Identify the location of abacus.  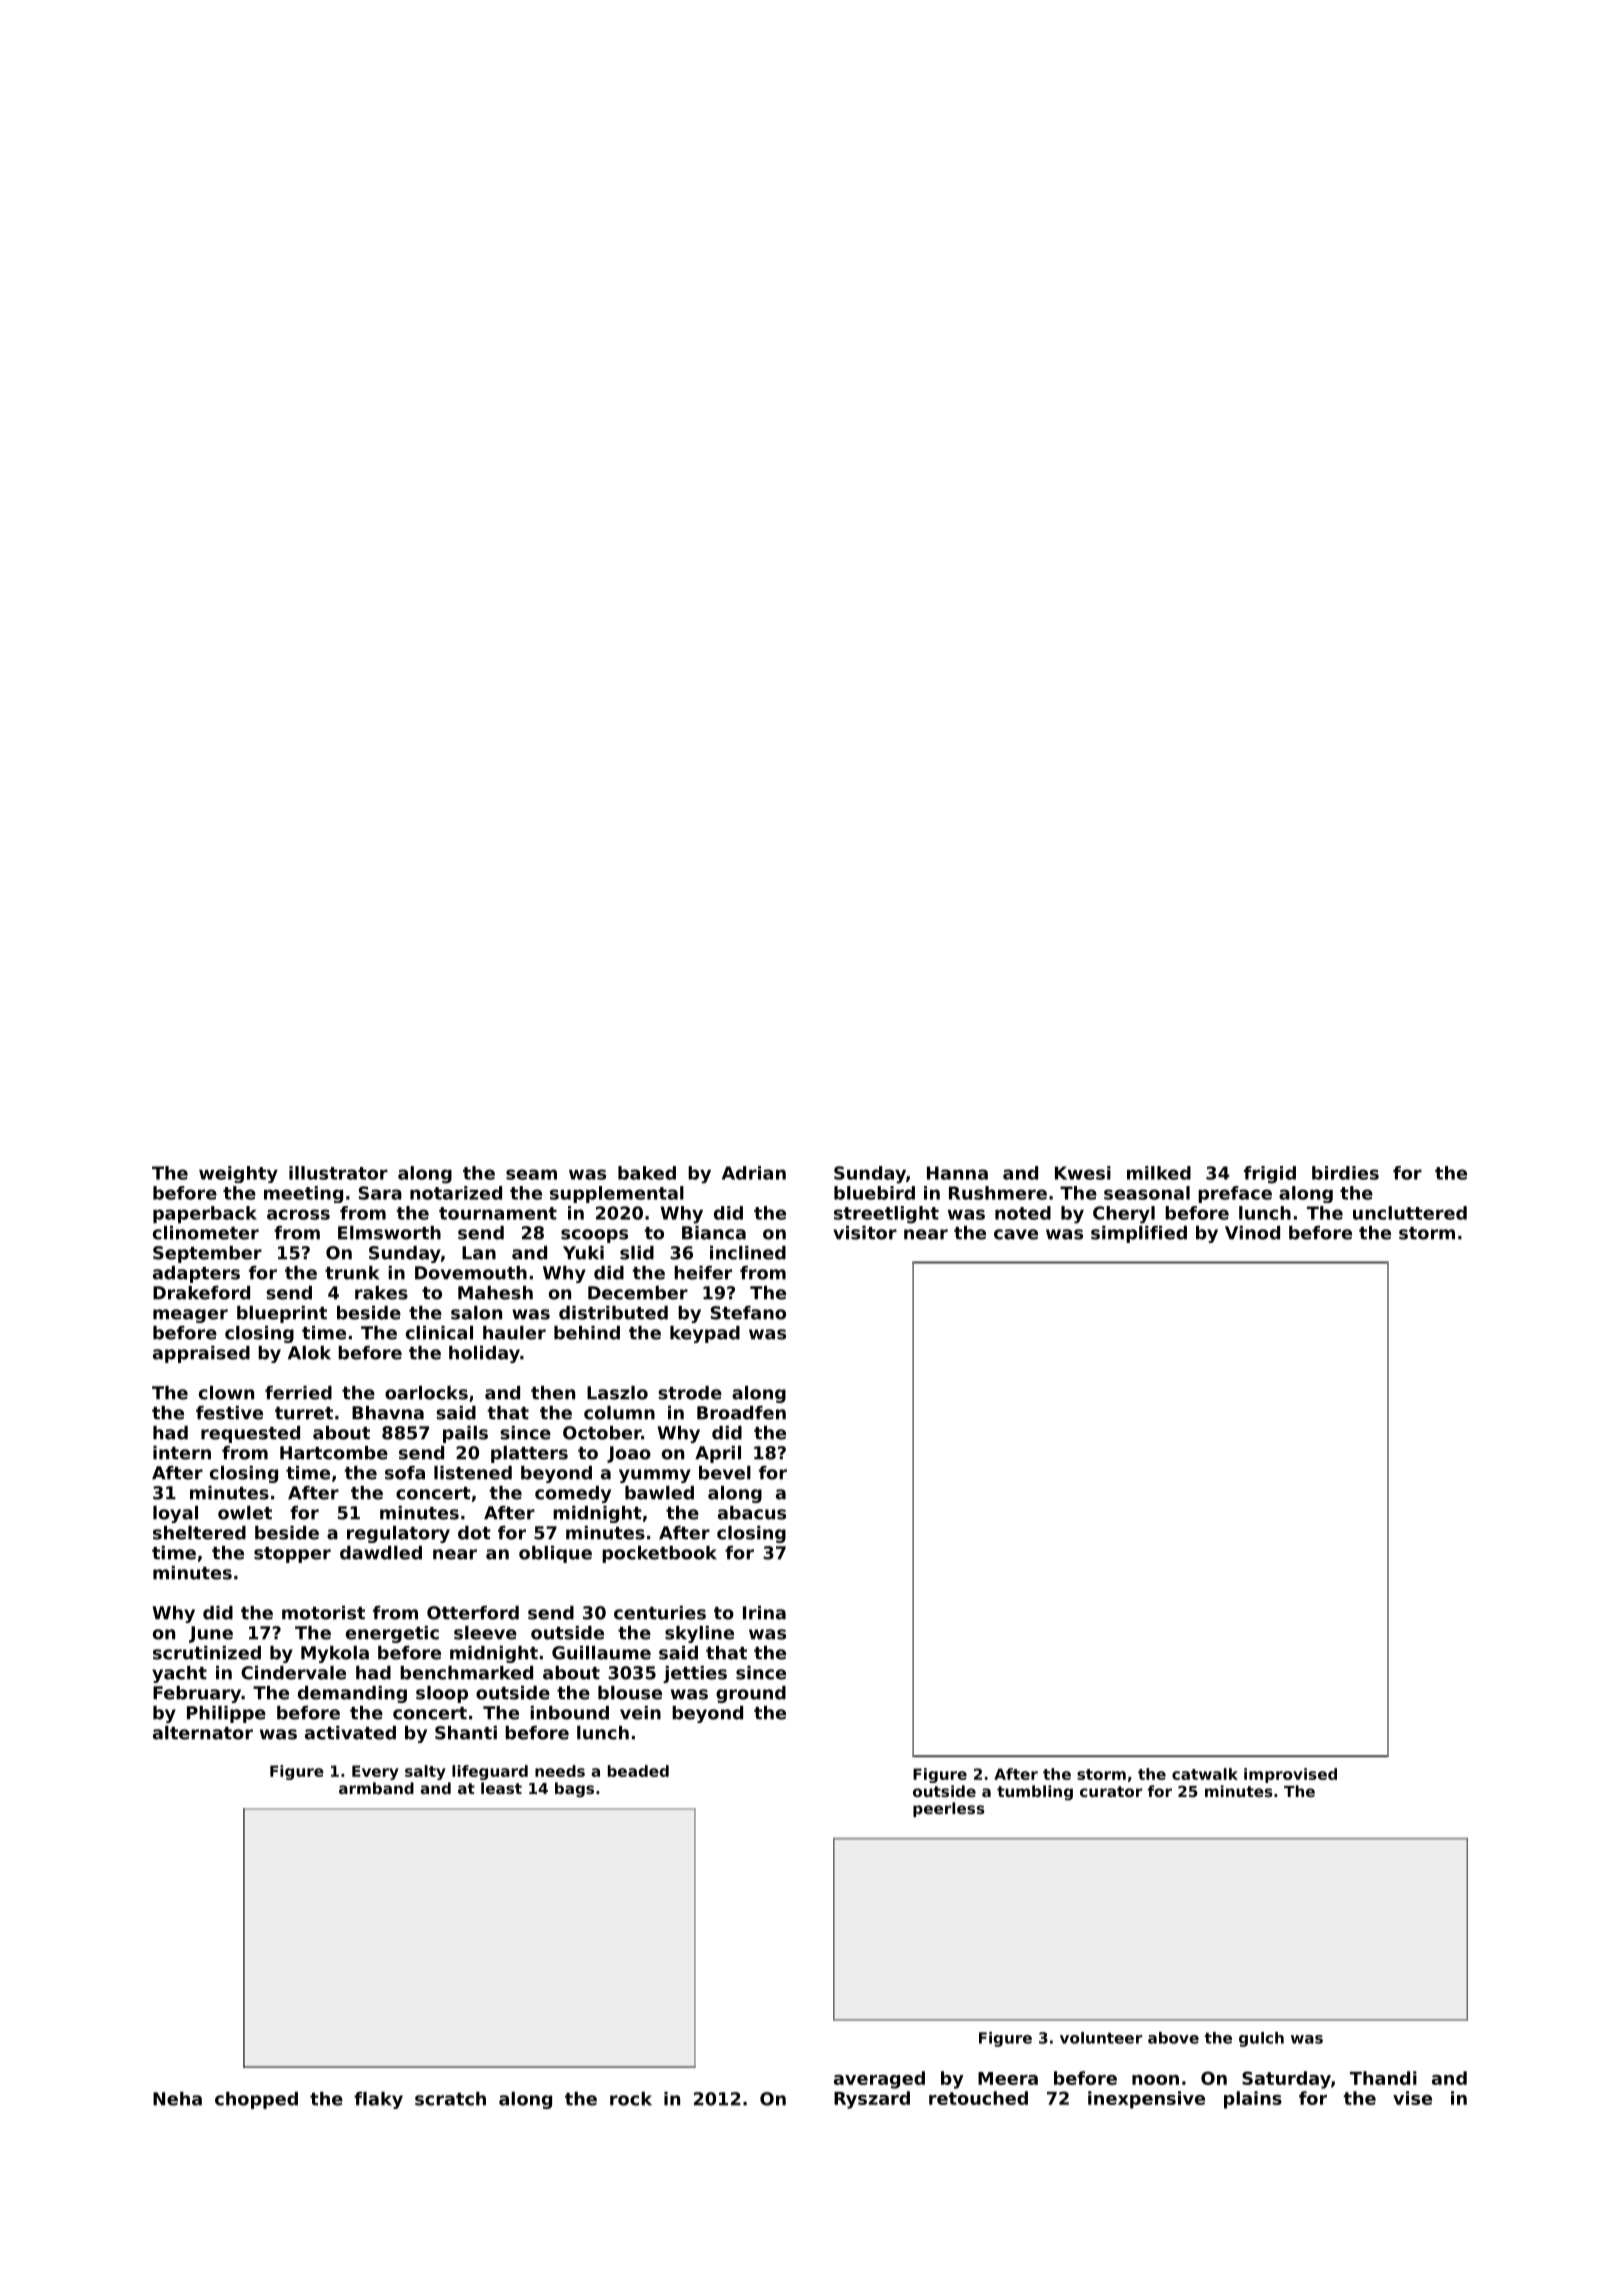
(752, 1513).
